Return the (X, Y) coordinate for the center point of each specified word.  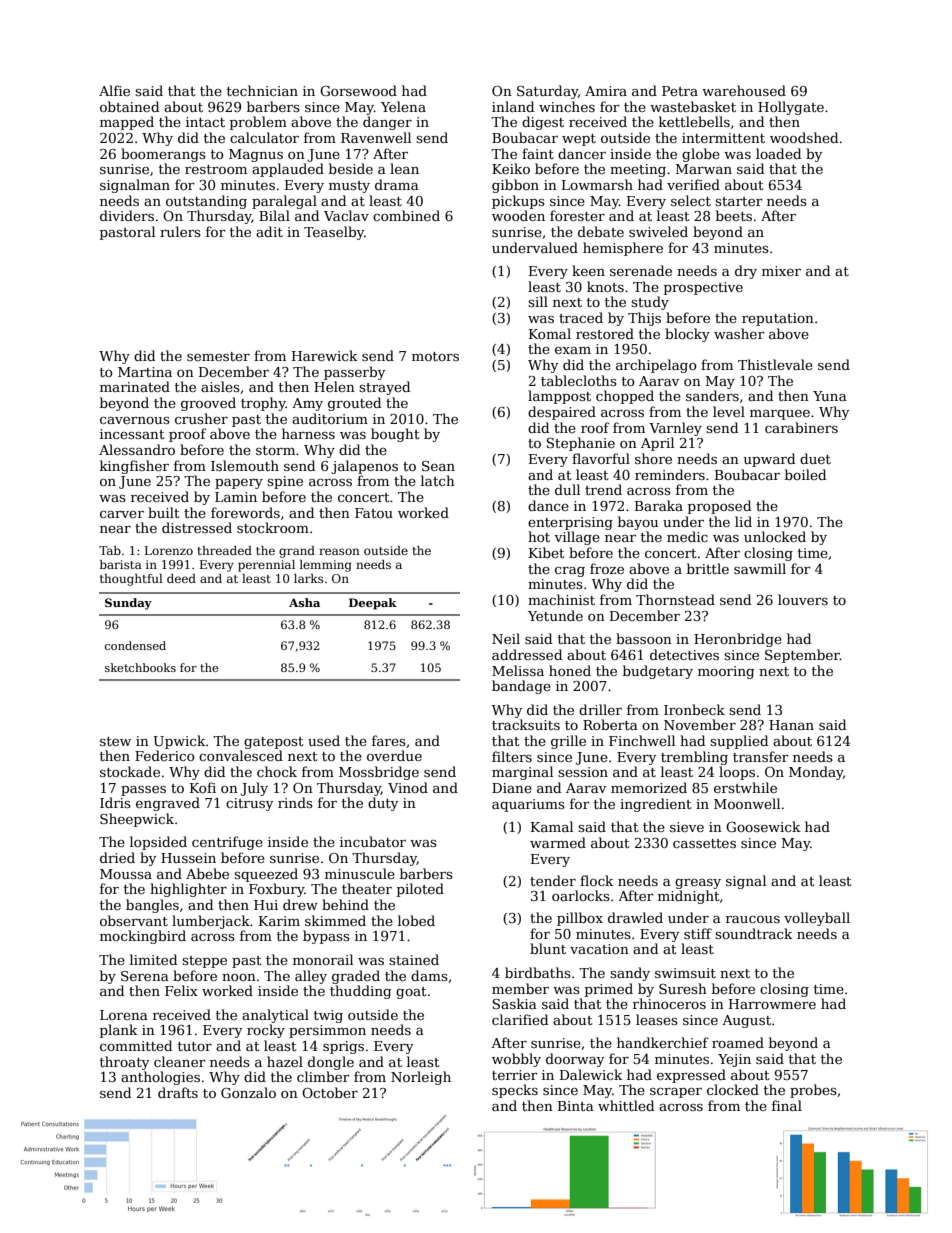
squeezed (266, 875)
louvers (803, 599)
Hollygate (791, 108)
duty (383, 804)
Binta (576, 1106)
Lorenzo (169, 550)
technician (262, 90)
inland (513, 106)
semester (218, 356)
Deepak (373, 604)
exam (573, 350)
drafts (178, 1092)
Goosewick (763, 826)
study (650, 303)
